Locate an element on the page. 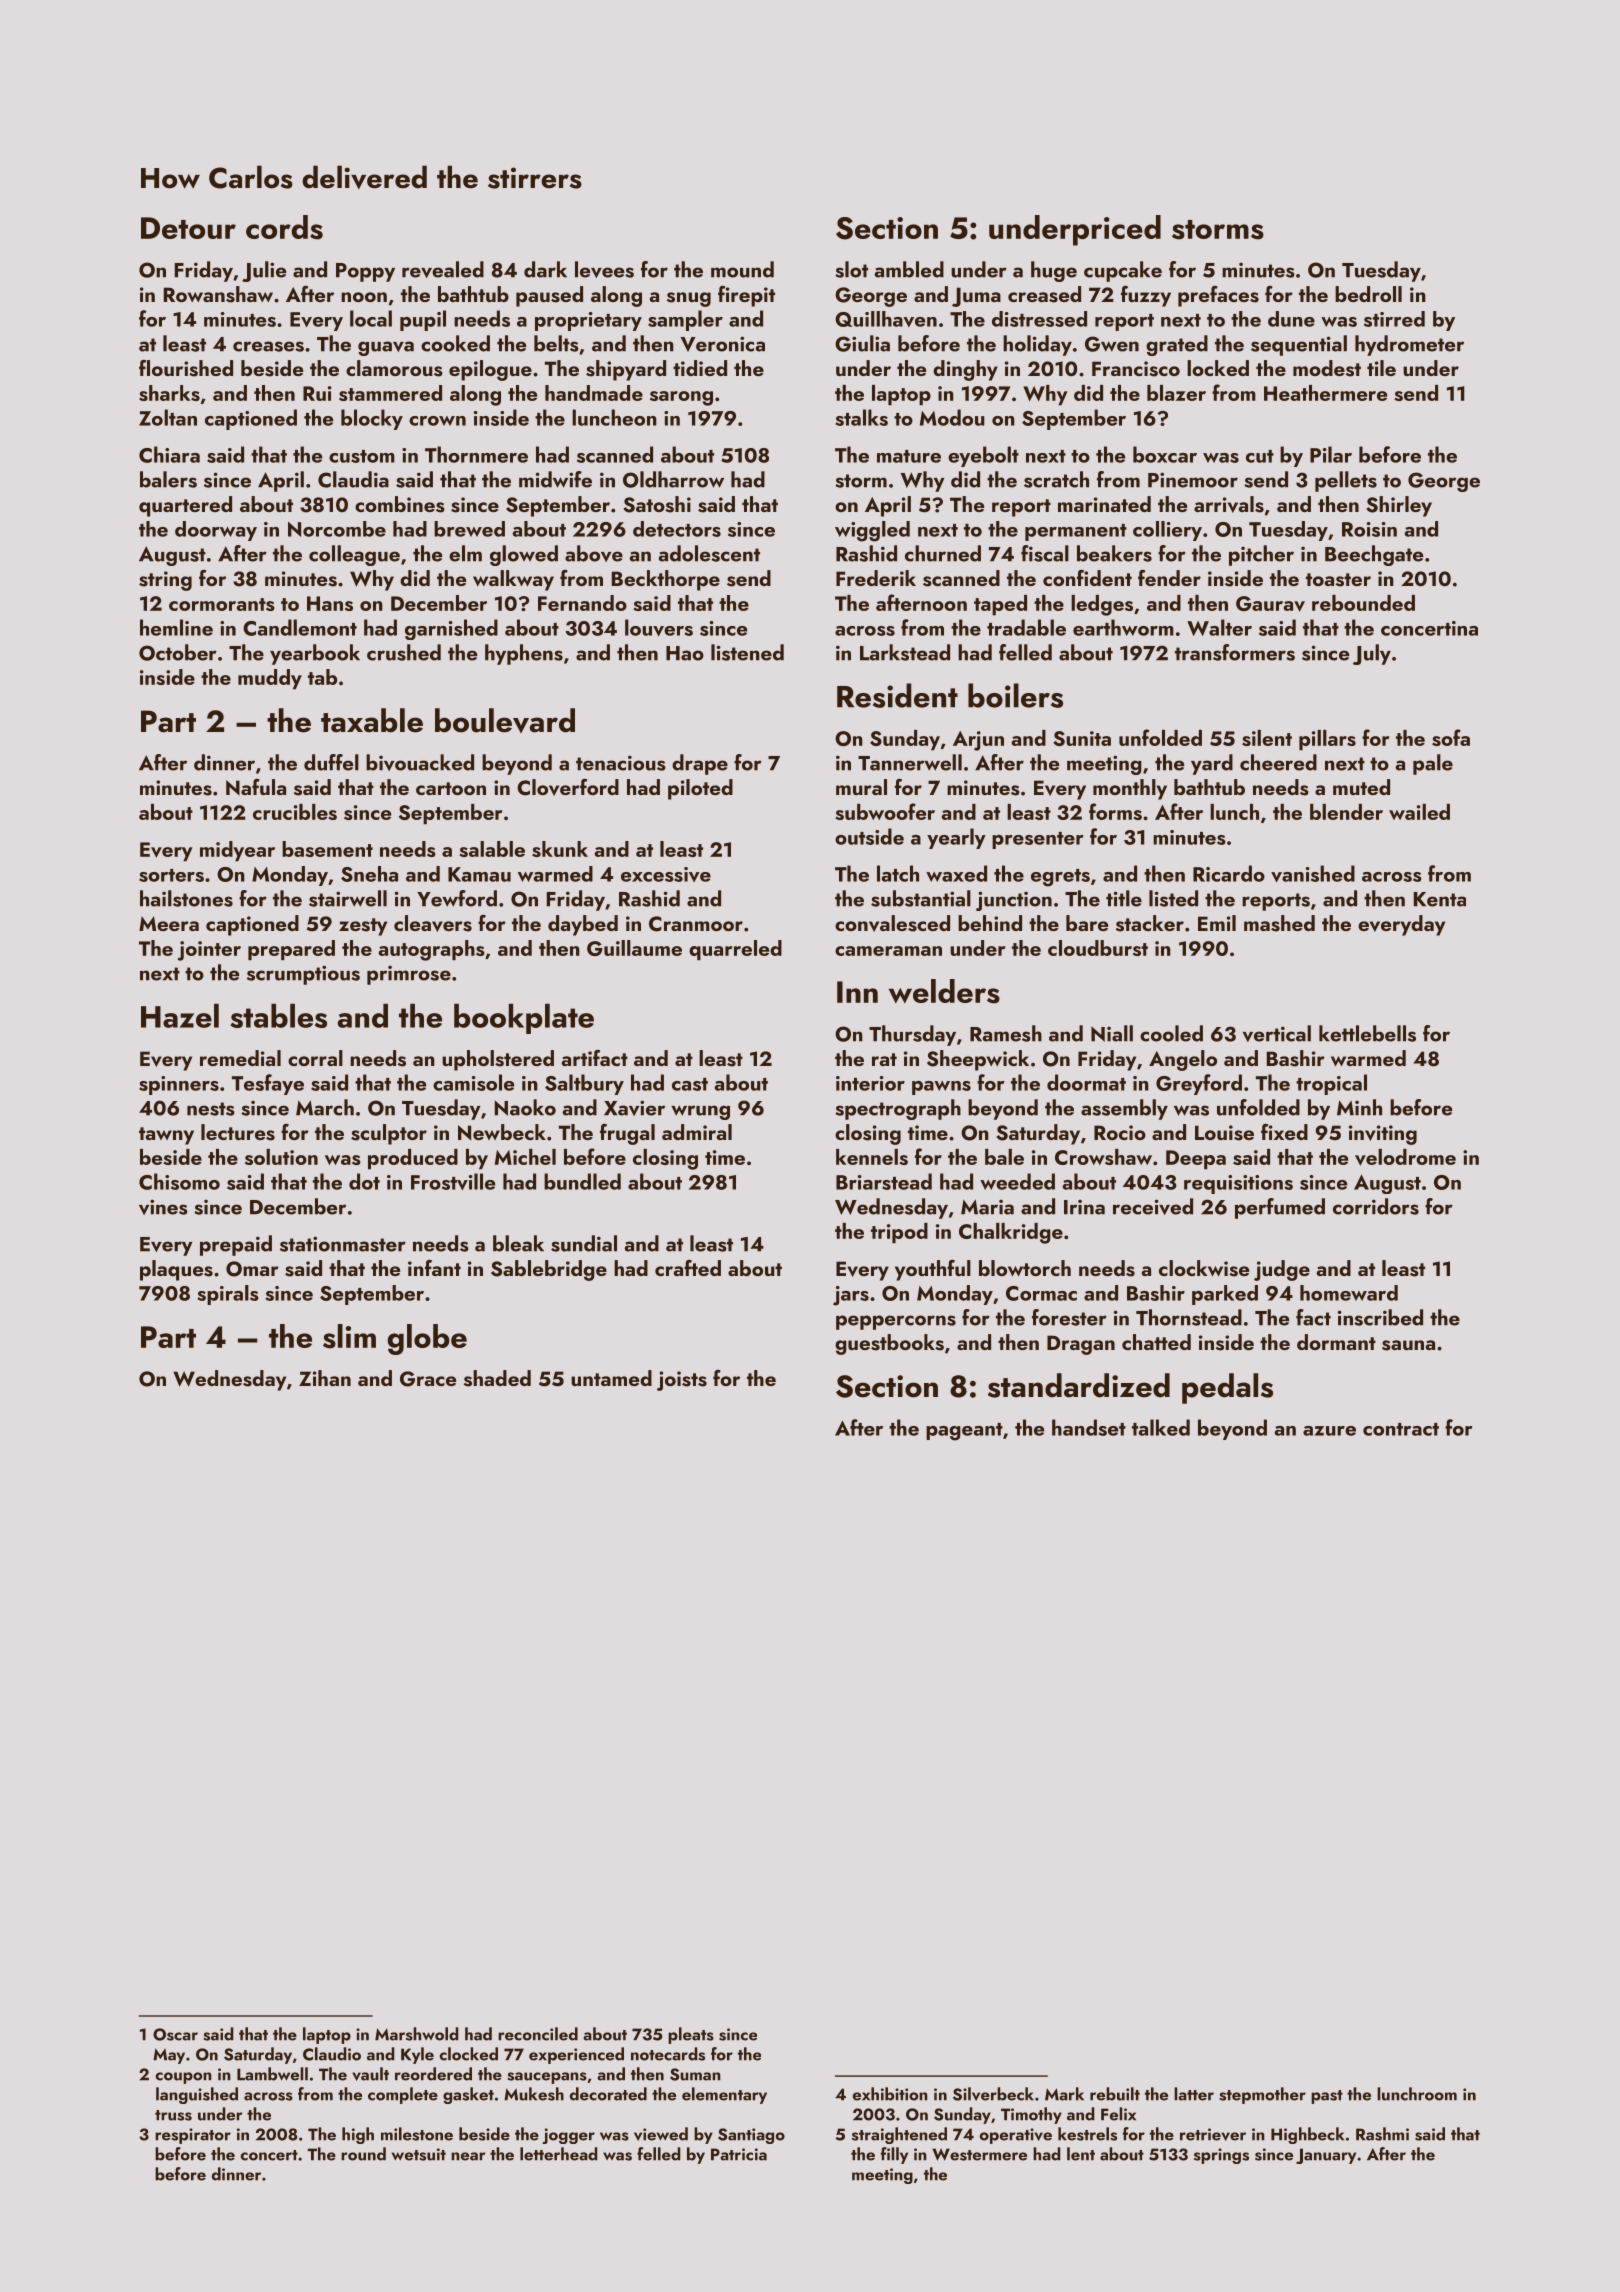 The height and width of the page is (2292, 1620). elm is located at coordinates (465, 553).
